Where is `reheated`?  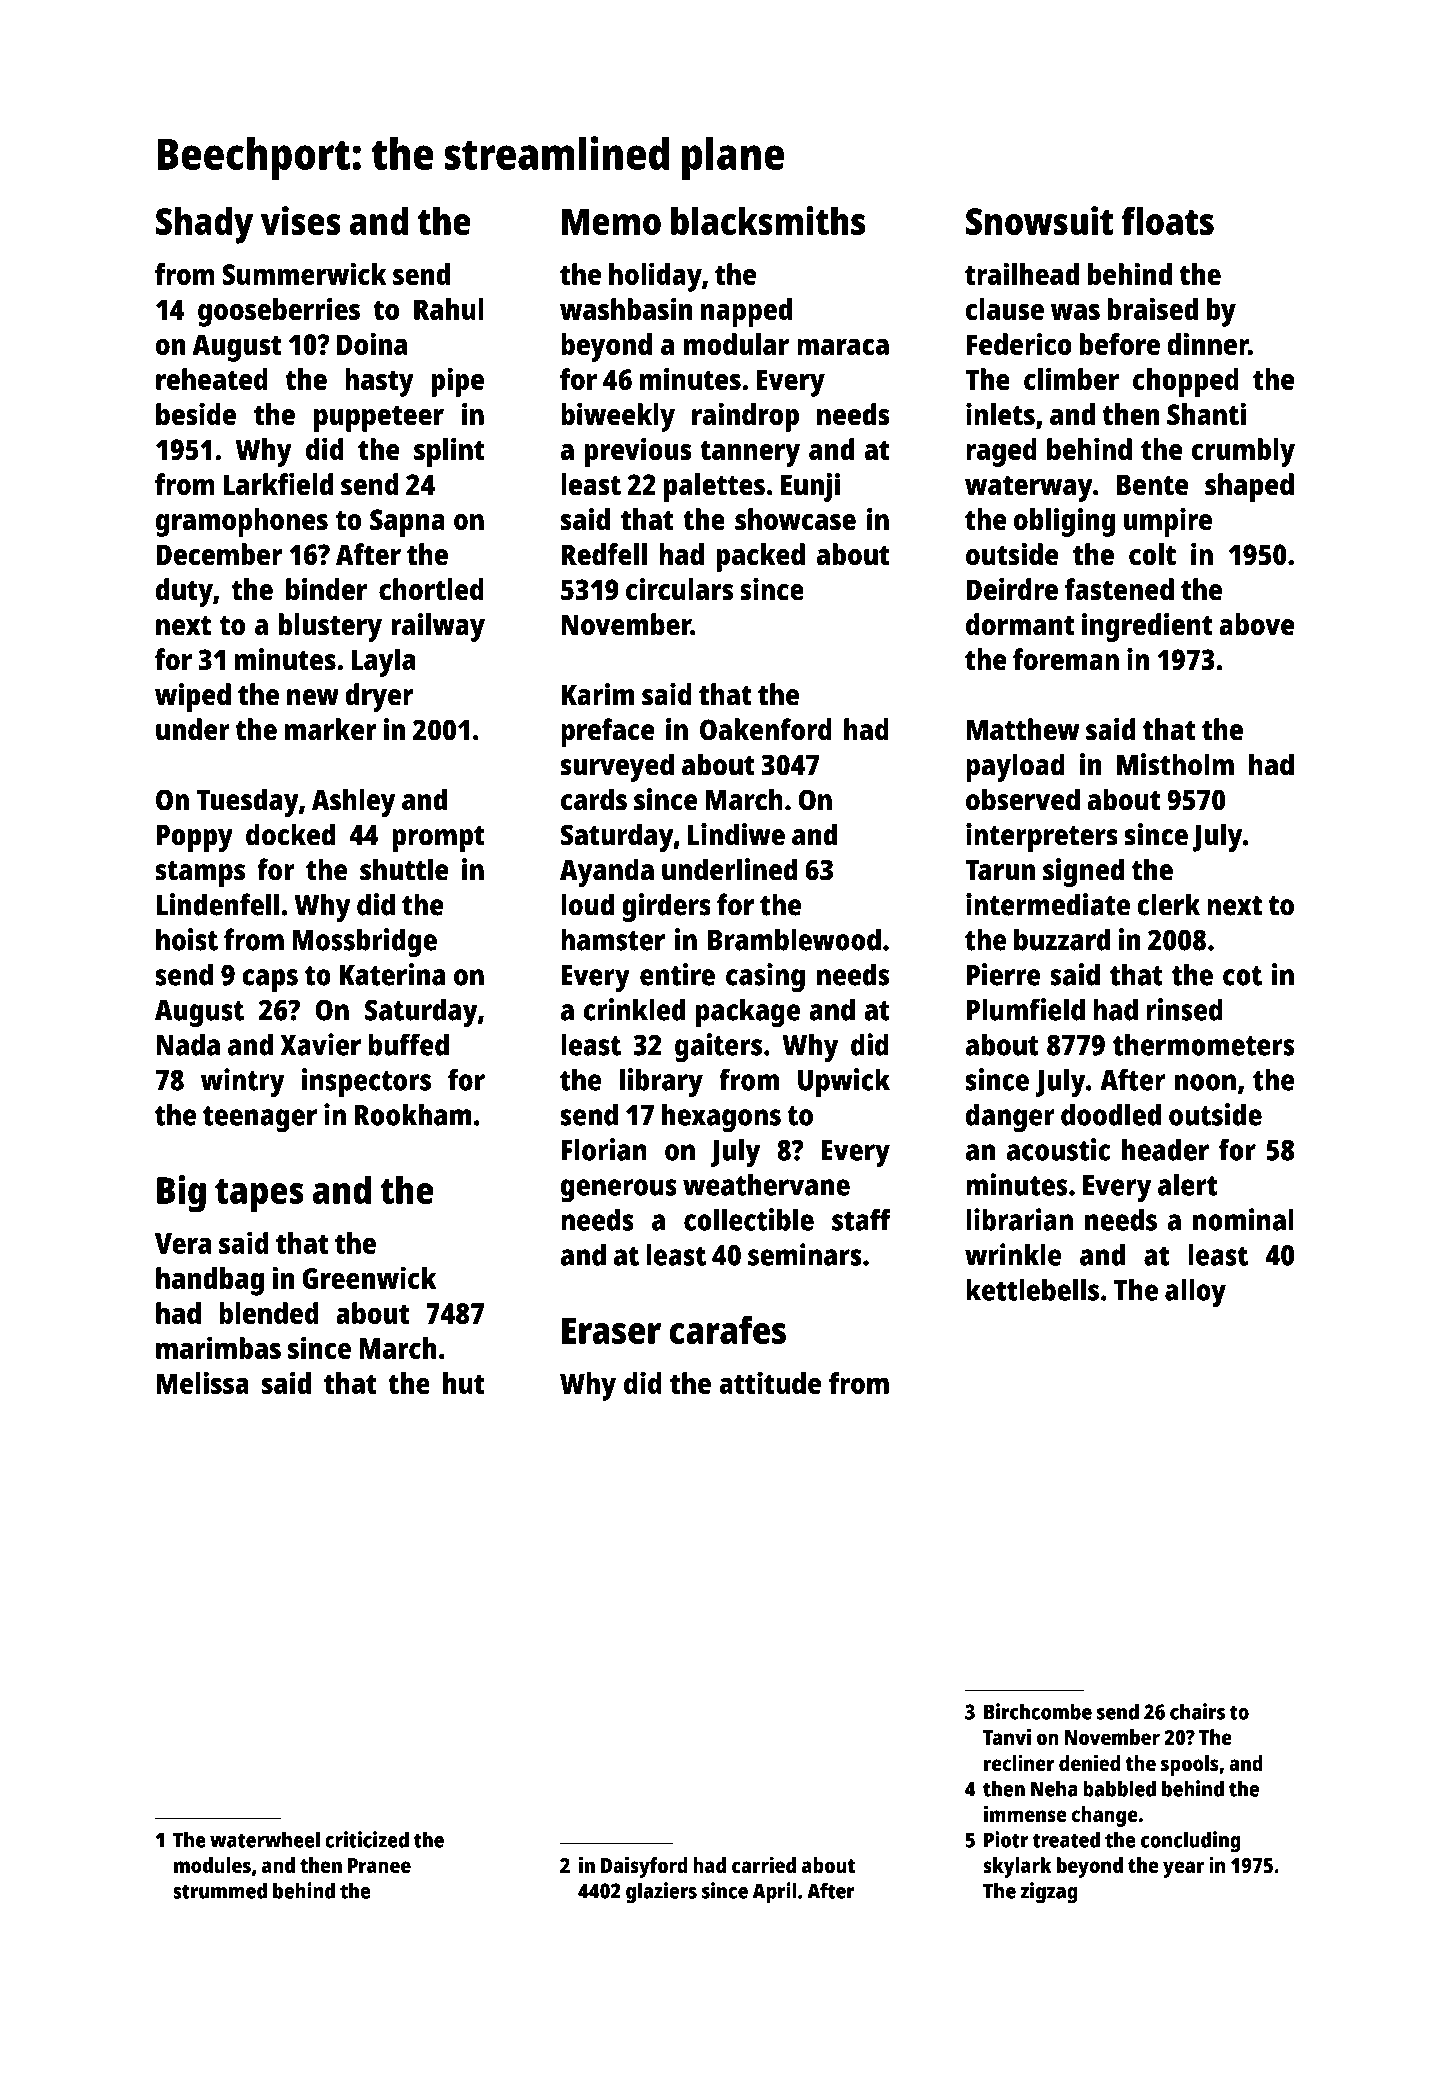
reheated is located at coordinates (212, 379).
